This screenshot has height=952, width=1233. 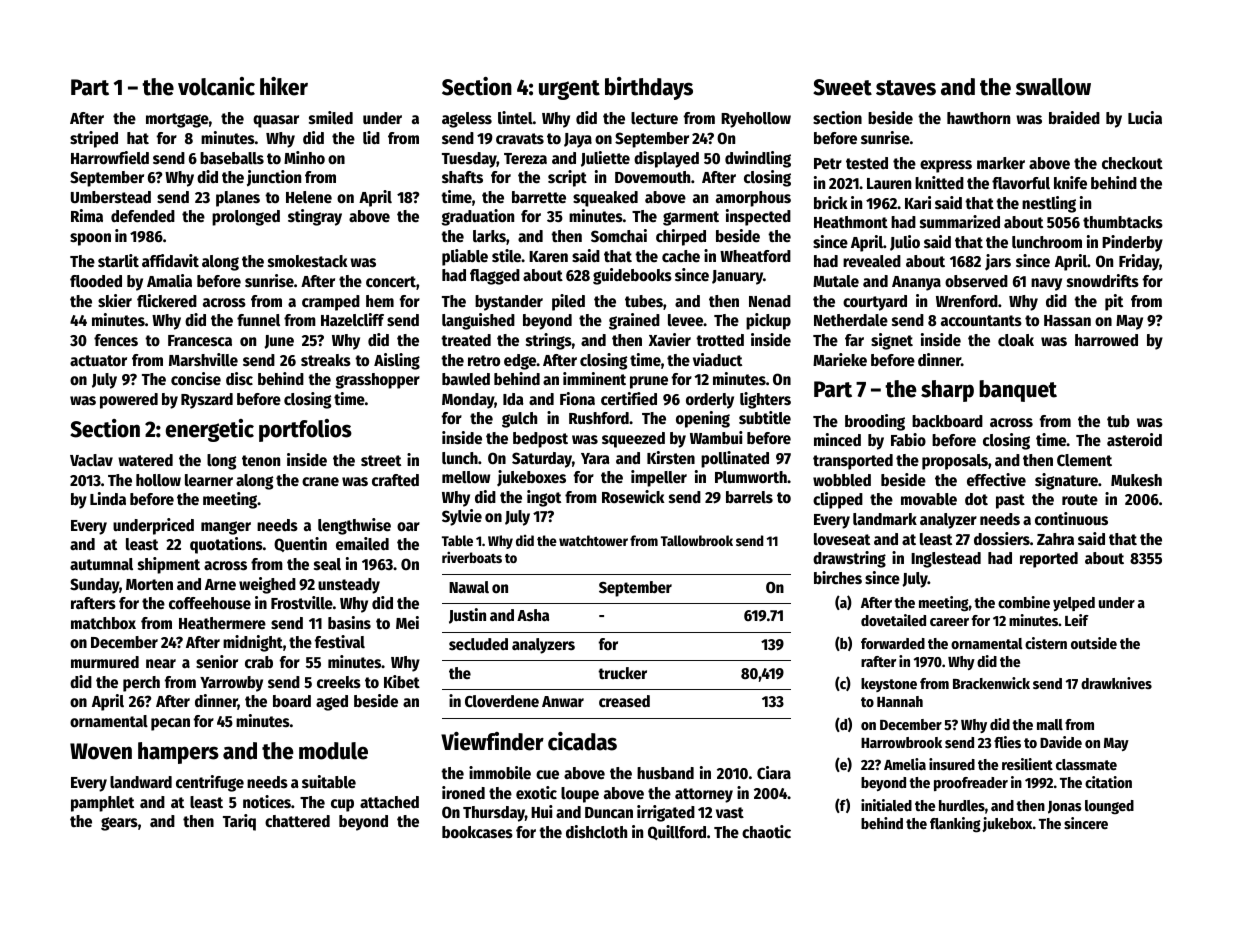 I want to click on cup, so click(x=342, y=805).
